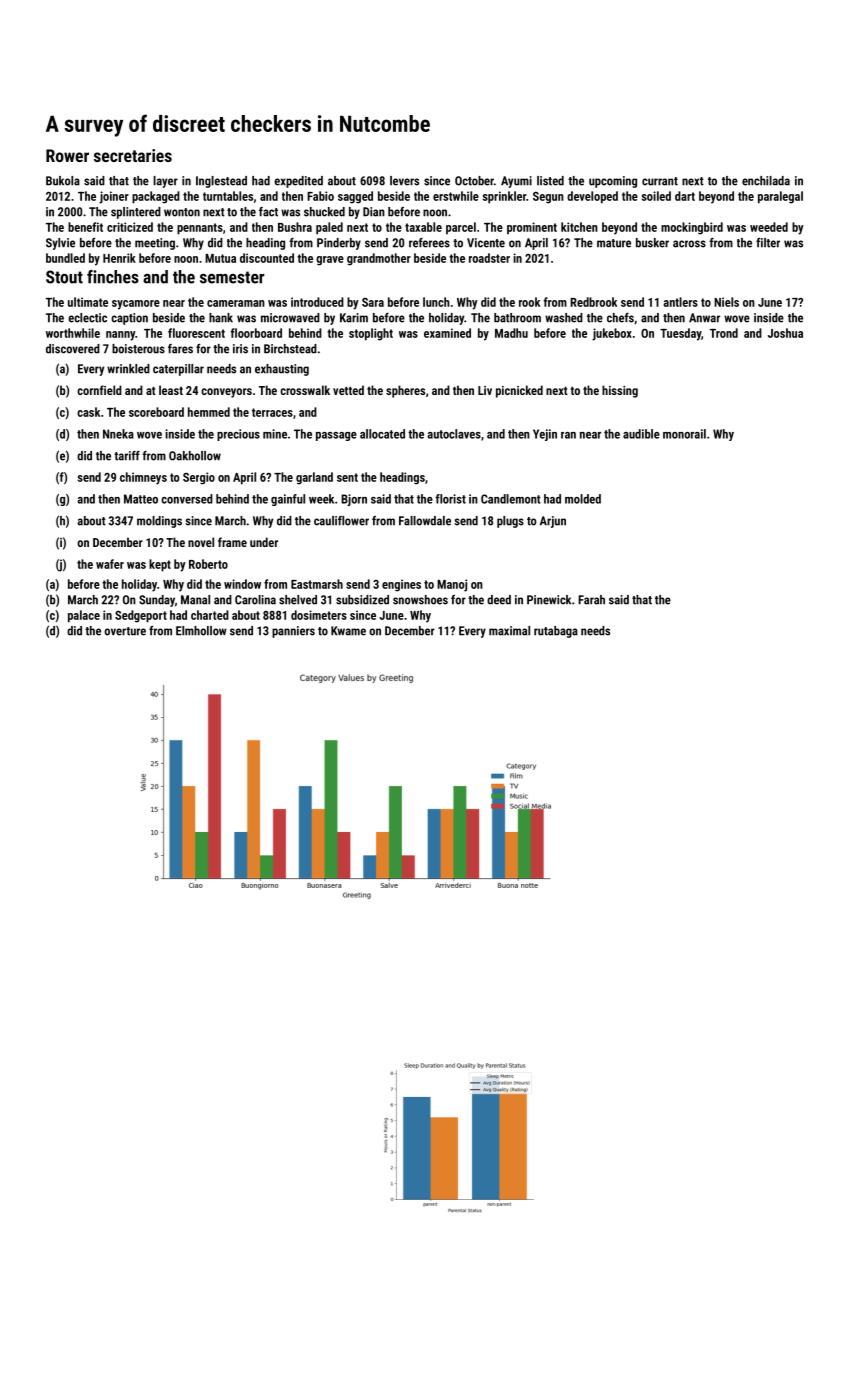  I want to click on Joshua, so click(785, 333).
